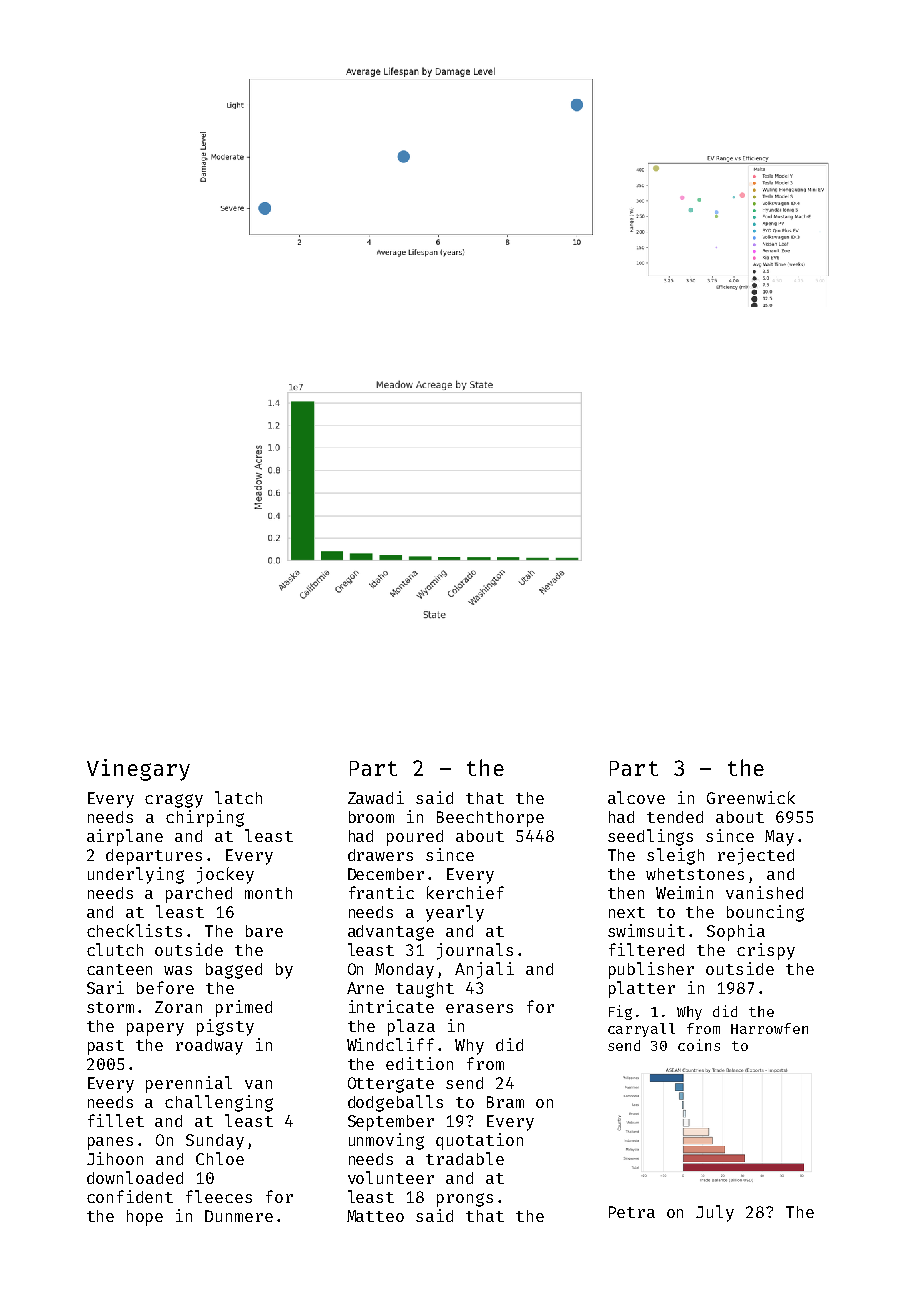 Image resolution: width=908 pixels, height=1316 pixels. What do you see at coordinates (505, 1102) in the screenshot?
I see `Bram` at bounding box center [505, 1102].
